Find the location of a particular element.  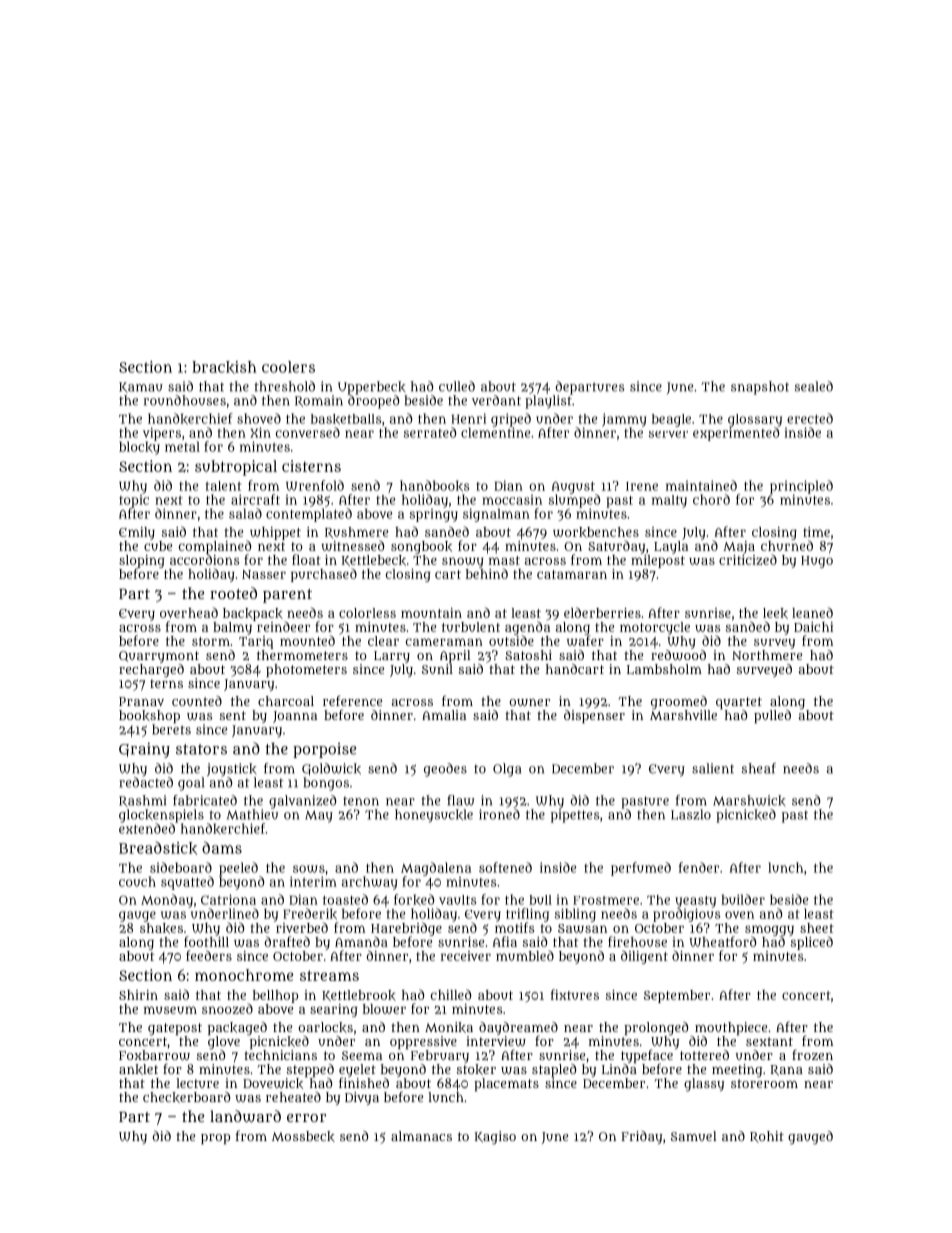

leek is located at coordinates (775, 613).
